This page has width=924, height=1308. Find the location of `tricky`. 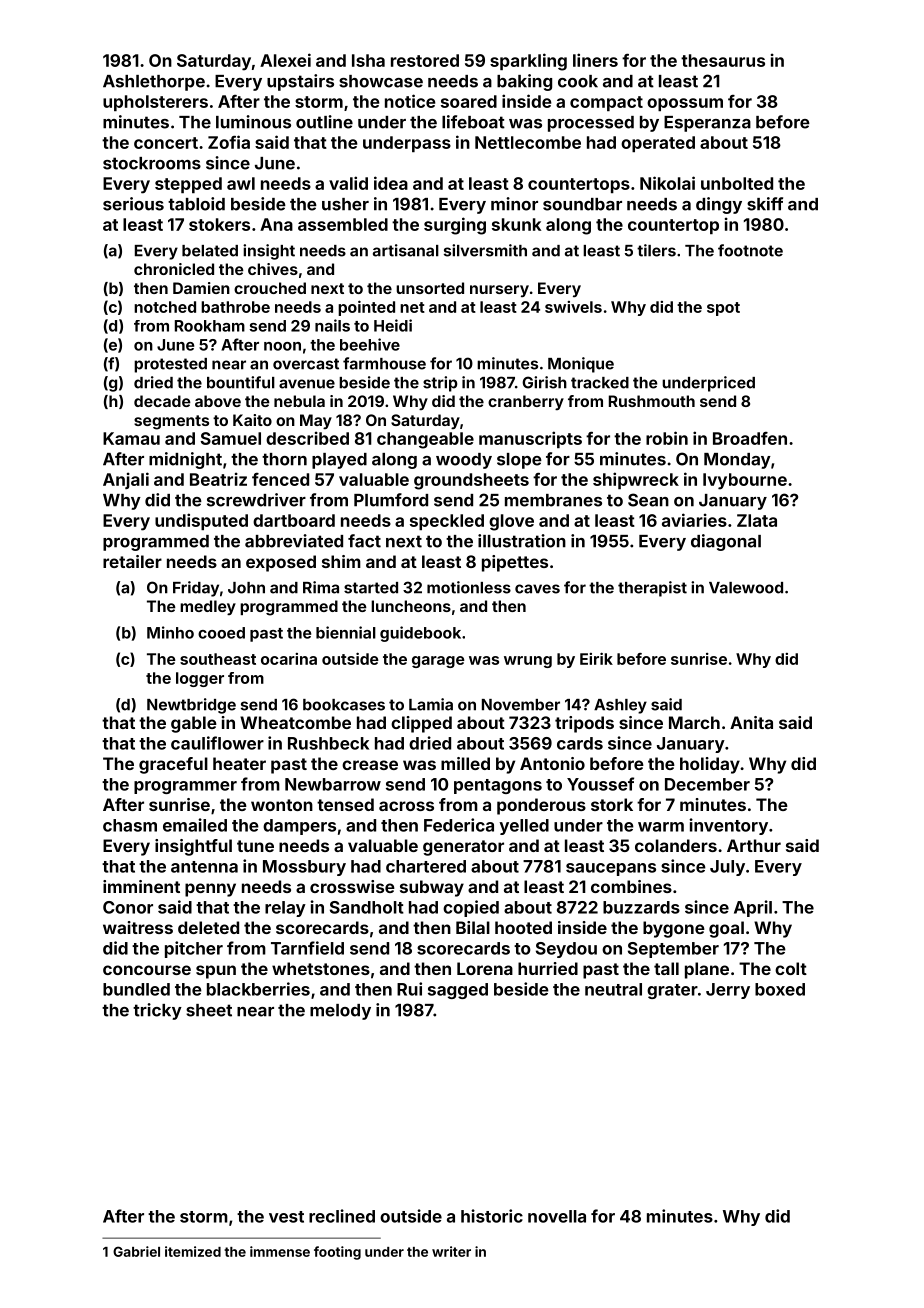

tricky is located at coordinates (157, 1011).
